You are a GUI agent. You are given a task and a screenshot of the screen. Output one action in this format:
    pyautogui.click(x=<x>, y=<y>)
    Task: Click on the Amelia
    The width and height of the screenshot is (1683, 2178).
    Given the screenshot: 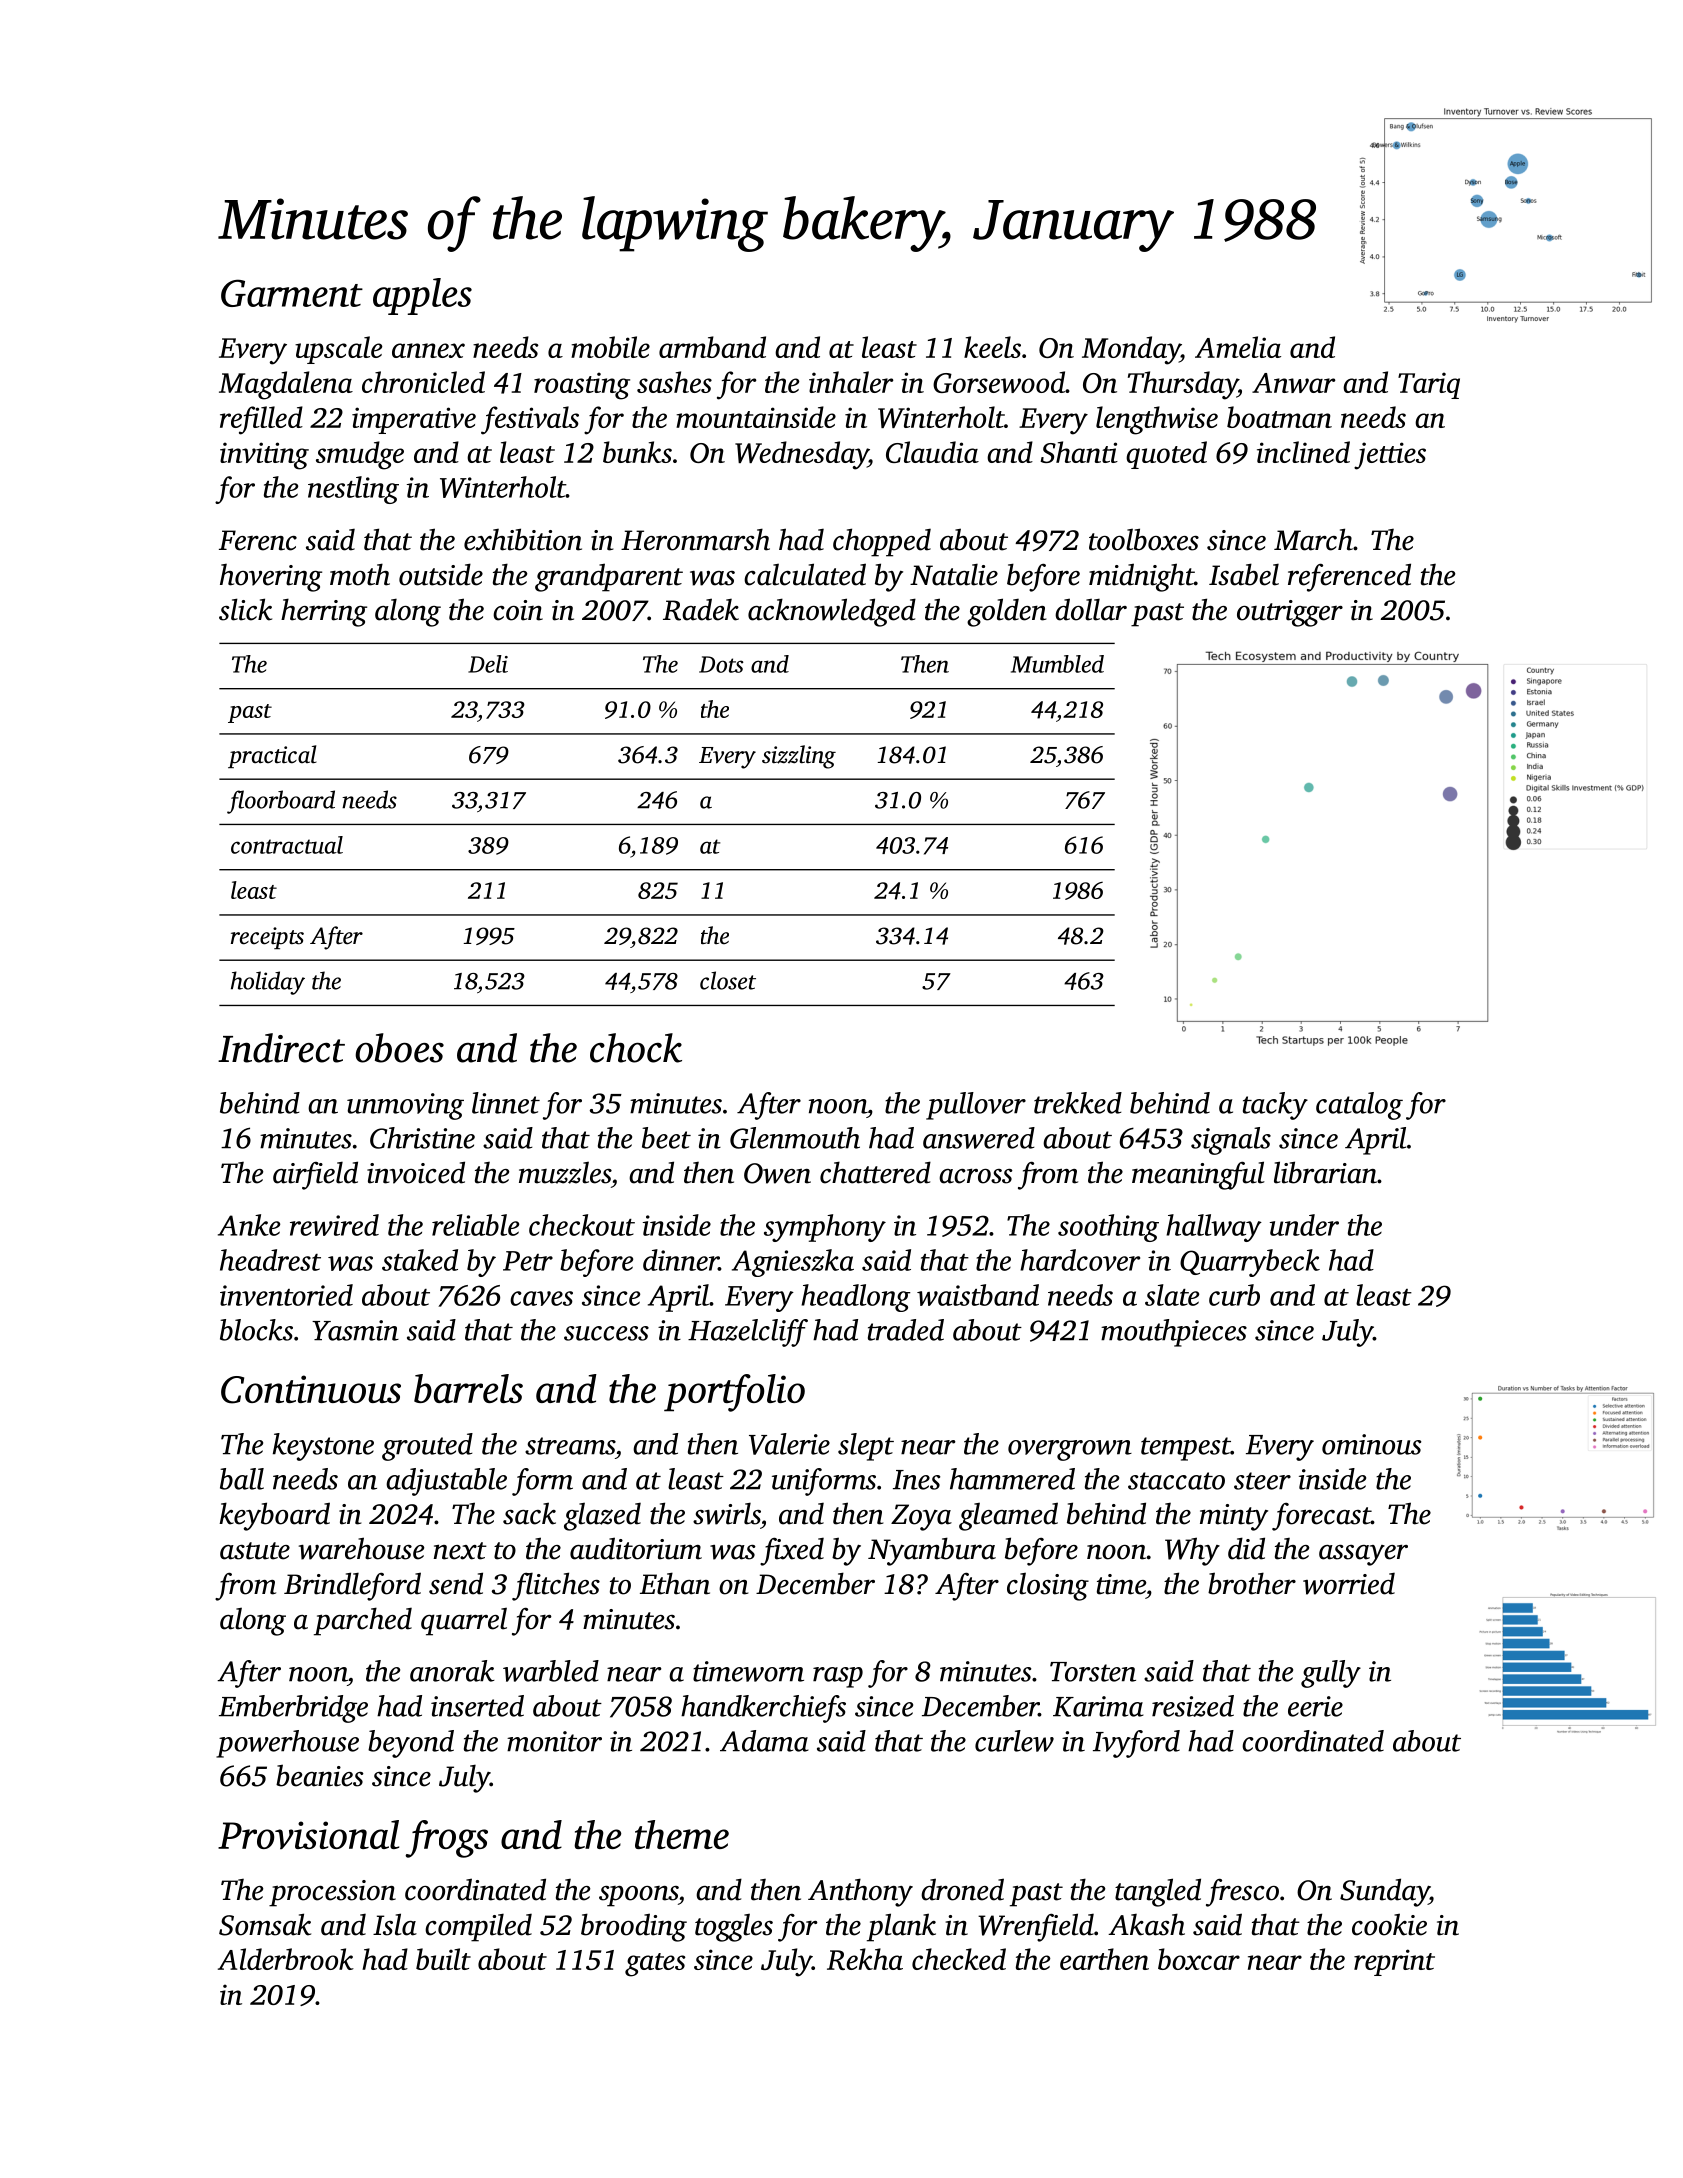 What is the action you would take?
    pyautogui.click(x=1238, y=347)
